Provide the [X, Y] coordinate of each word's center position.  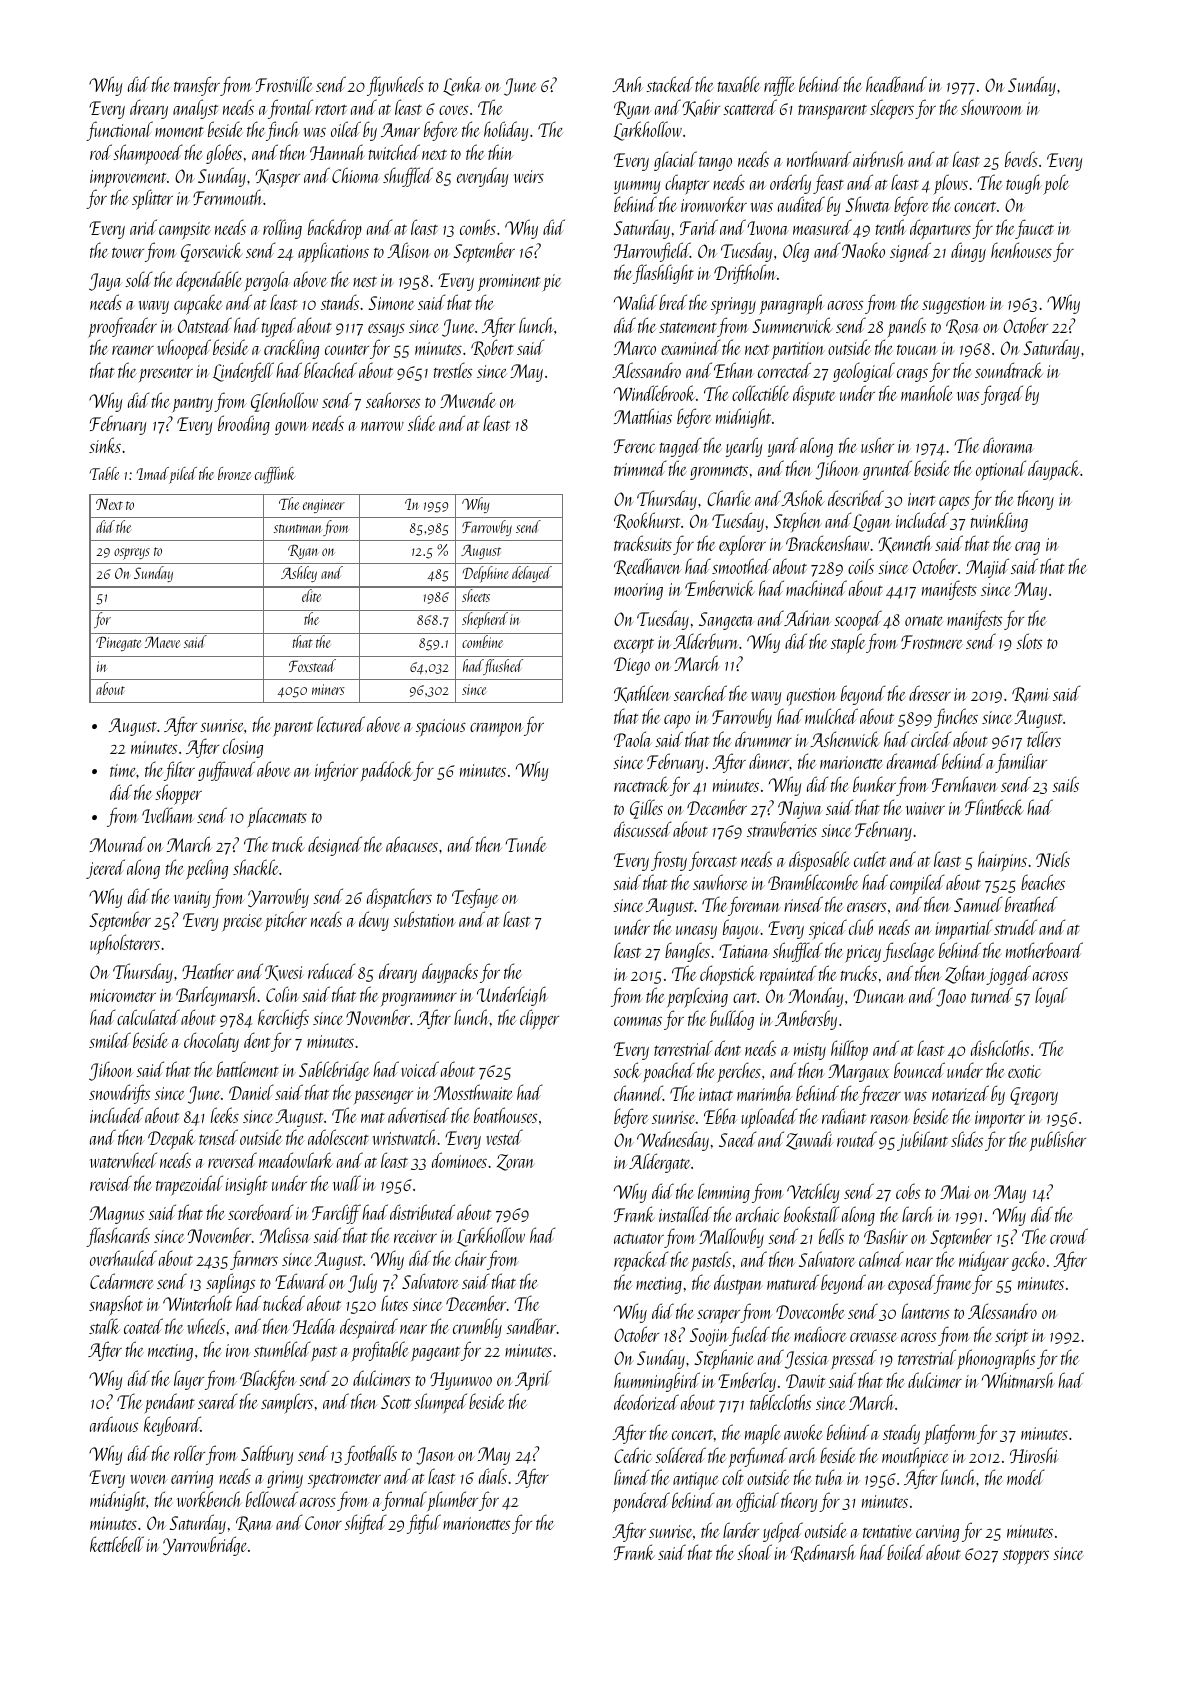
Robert [492, 348]
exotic [1024, 1071]
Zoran [515, 1162]
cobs [908, 1191]
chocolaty [211, 1042]
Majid [987, 568]
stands [340, 302]
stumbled [282, 1349]
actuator [639, 1238]
